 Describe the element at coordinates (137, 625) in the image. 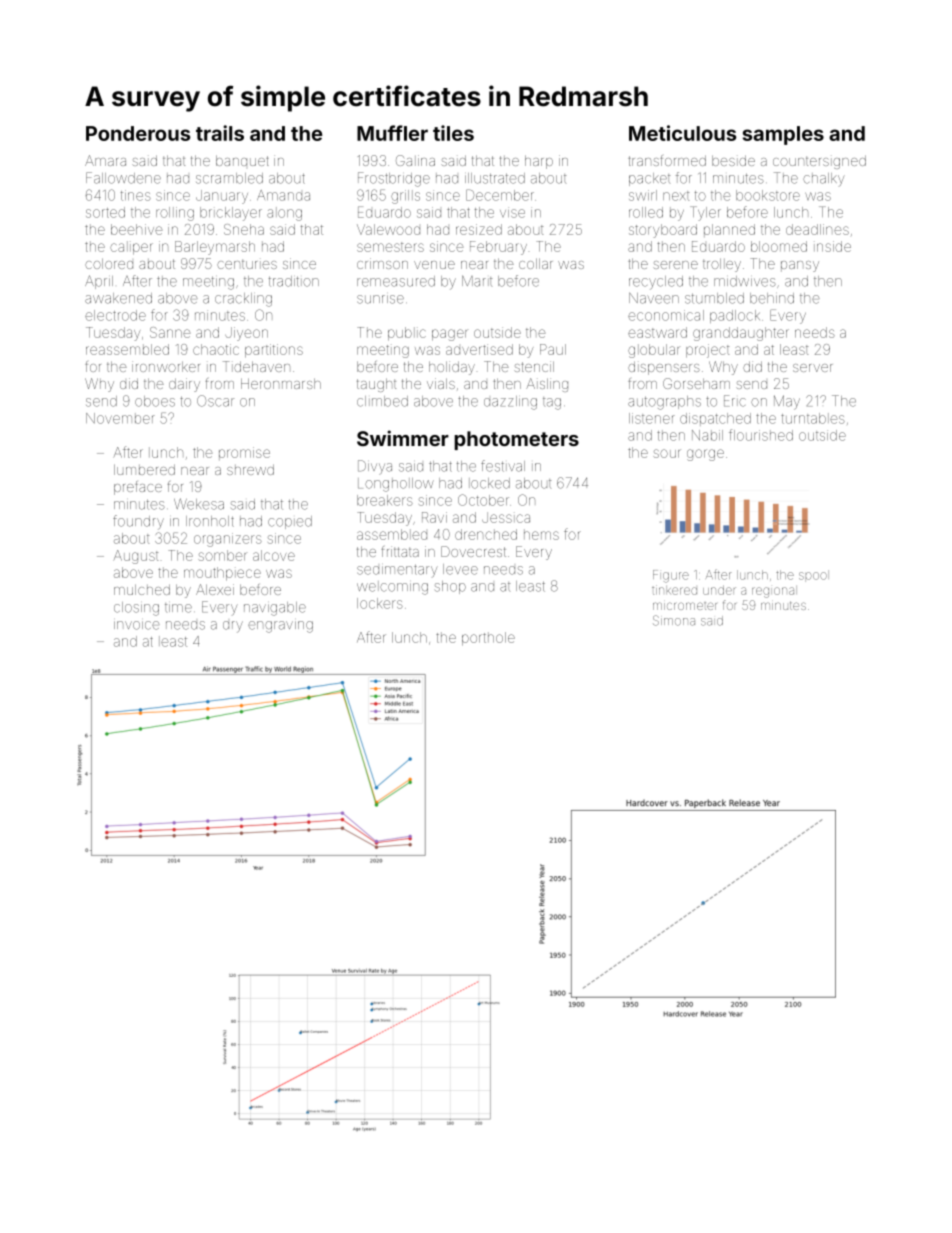

I see `invoice` at that location.
